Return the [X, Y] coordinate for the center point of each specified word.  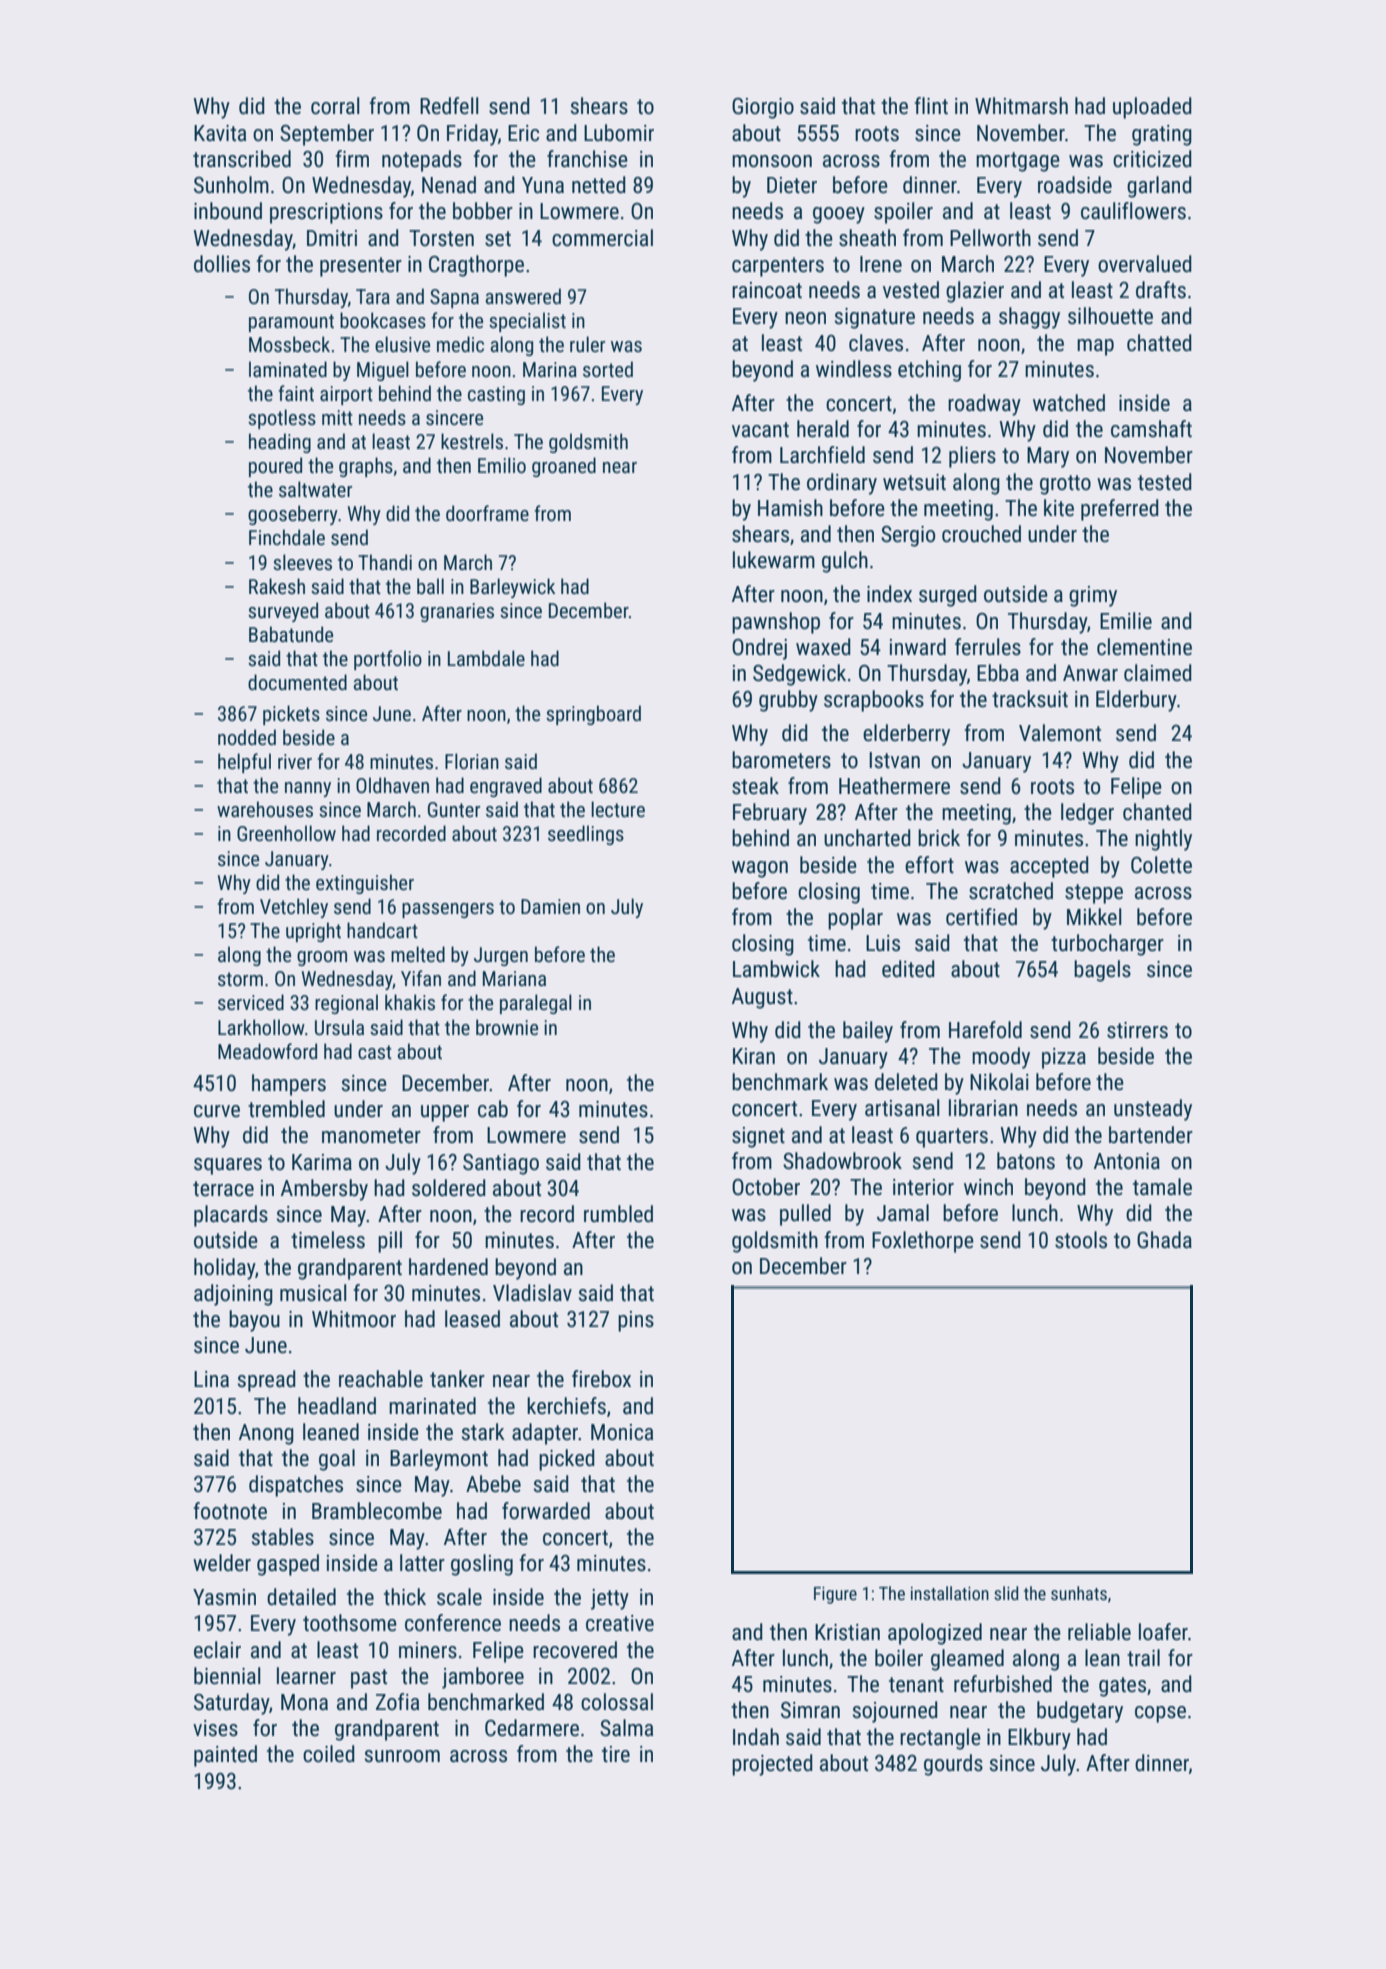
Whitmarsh [1021, 106]
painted [225, 1756]
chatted [1159, 343]
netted [599, 185]
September [327, 135]
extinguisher [365, 884]
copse [1160, 1714]
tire [616, 1754]
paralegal [536, 1004]
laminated [288, 369]
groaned [564, 467]
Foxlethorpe [923, 1242]
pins [636, 1321]
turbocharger [1107, 945]
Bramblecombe [377, 1511]
